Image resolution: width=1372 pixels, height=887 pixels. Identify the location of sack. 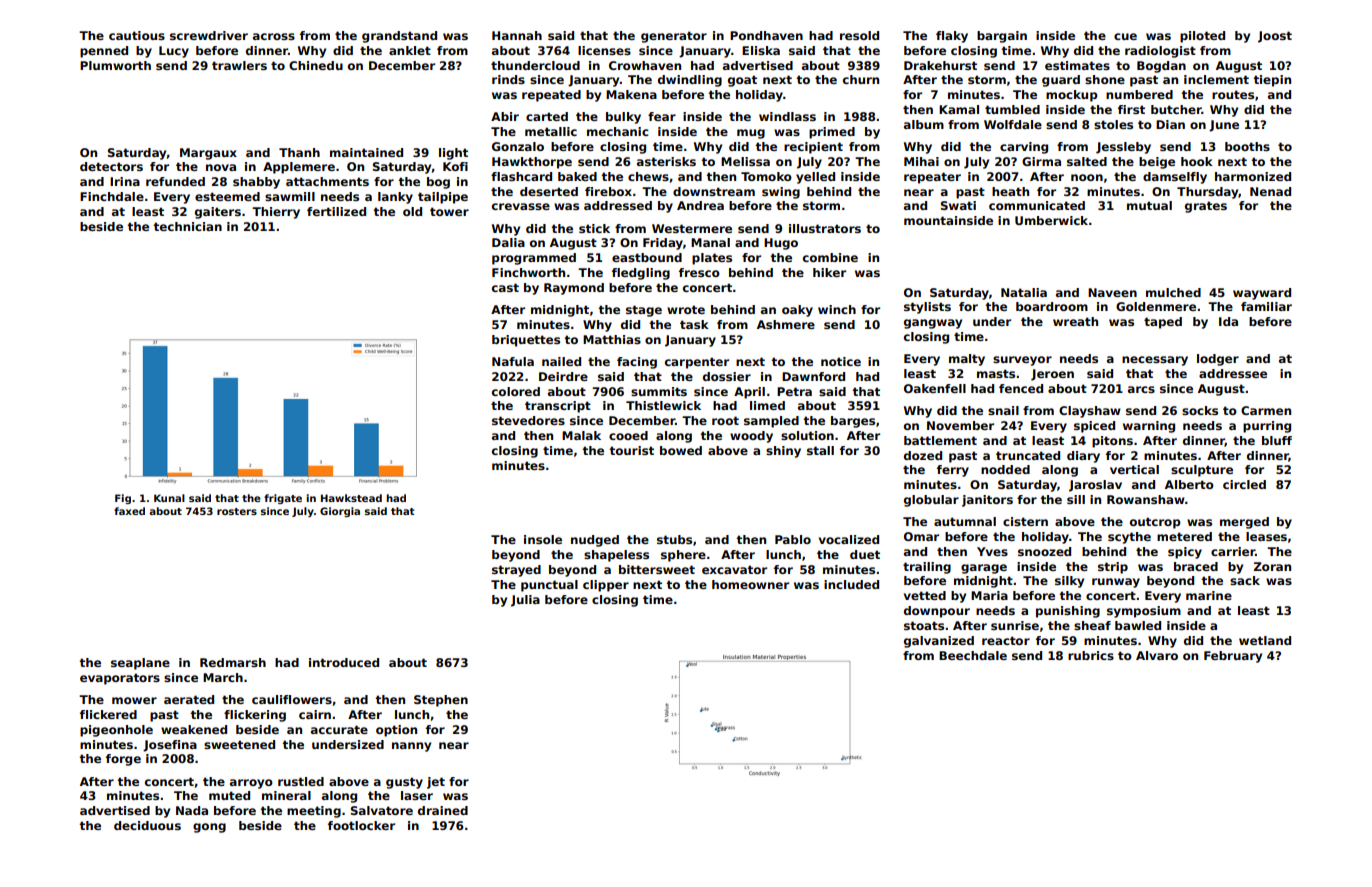
(1245, 580).
